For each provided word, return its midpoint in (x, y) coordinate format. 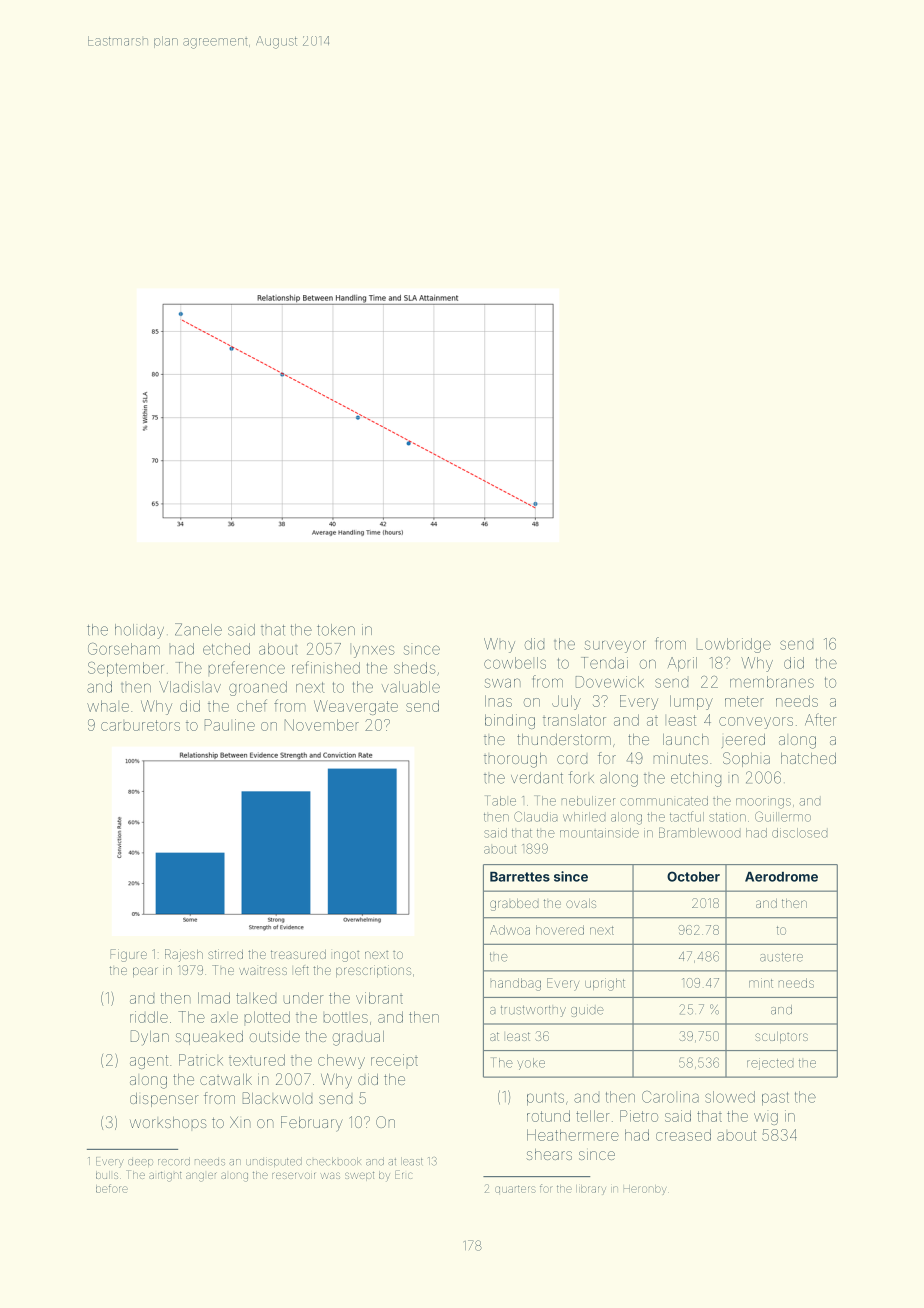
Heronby (645, 1190)
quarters (515, 1189)
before (112, 1188)
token (336, 630)
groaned (258, 688)
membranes (772, 682)
